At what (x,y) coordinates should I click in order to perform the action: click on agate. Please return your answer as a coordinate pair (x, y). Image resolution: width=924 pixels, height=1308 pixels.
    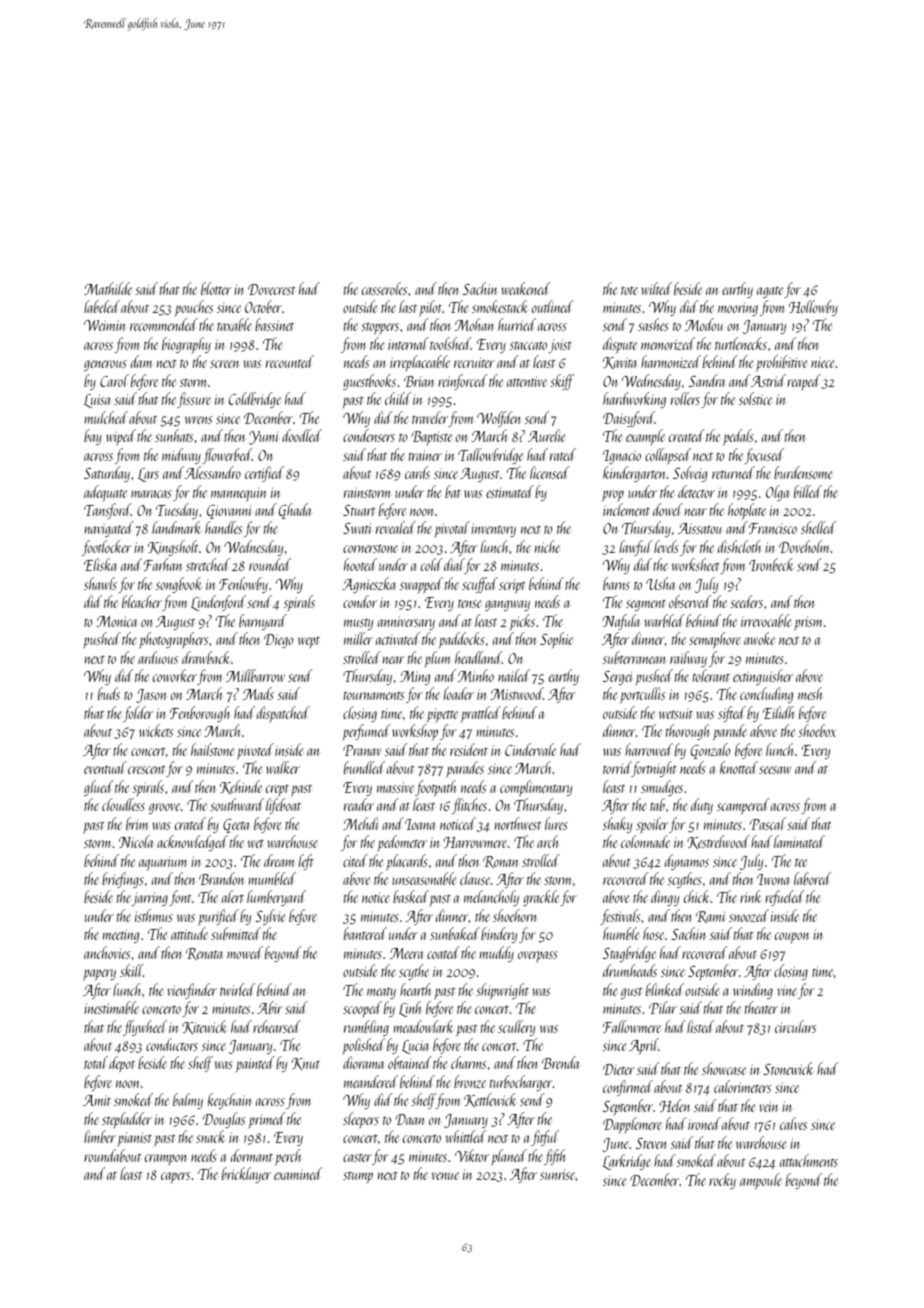
    Looking at the image, I should click on (770, 292).
